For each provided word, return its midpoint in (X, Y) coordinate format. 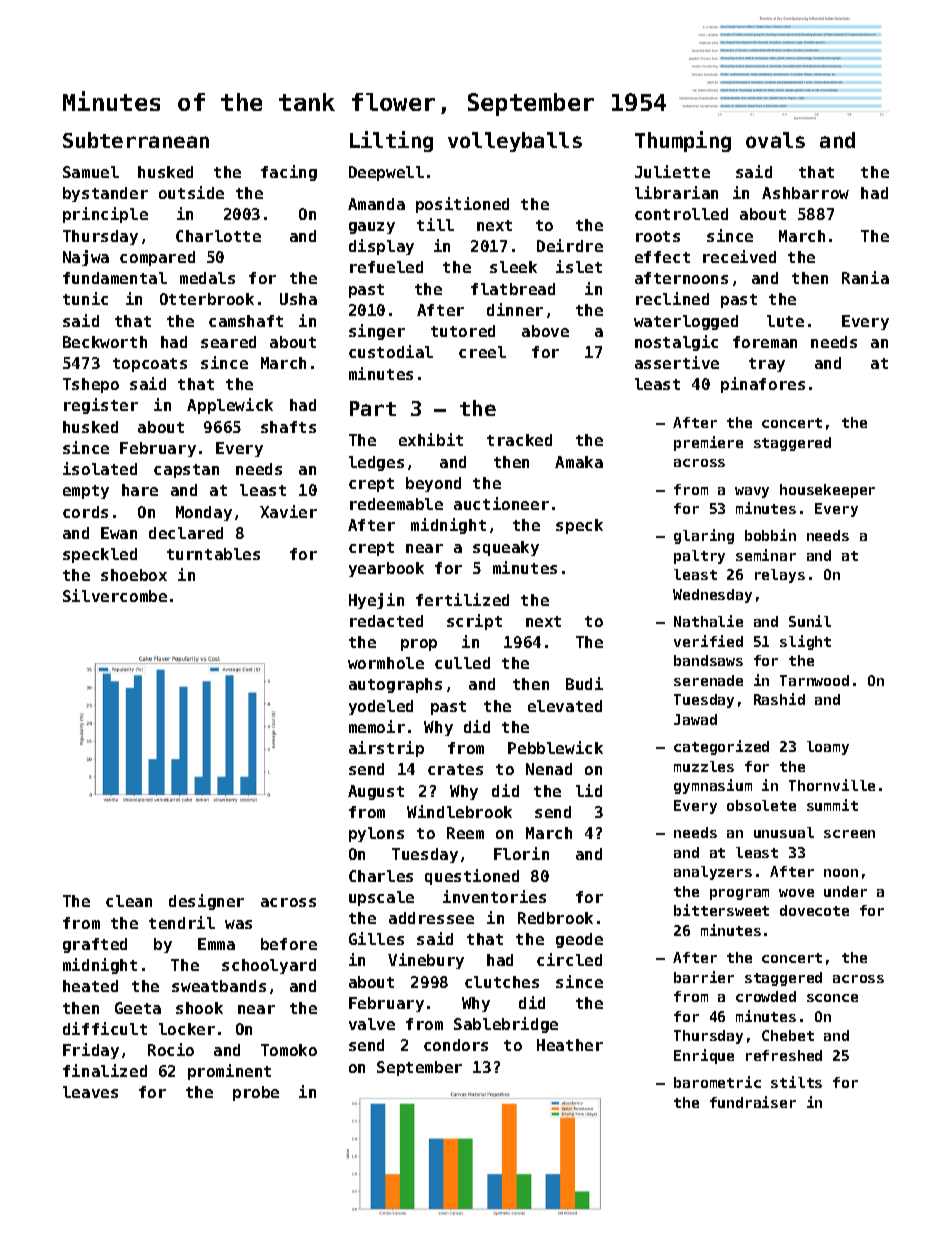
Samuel (91, 172)
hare (140, 490)
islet (579, 266)
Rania (865, 277)
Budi (584, 683)
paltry (699, 557)
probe (256, 1093)
